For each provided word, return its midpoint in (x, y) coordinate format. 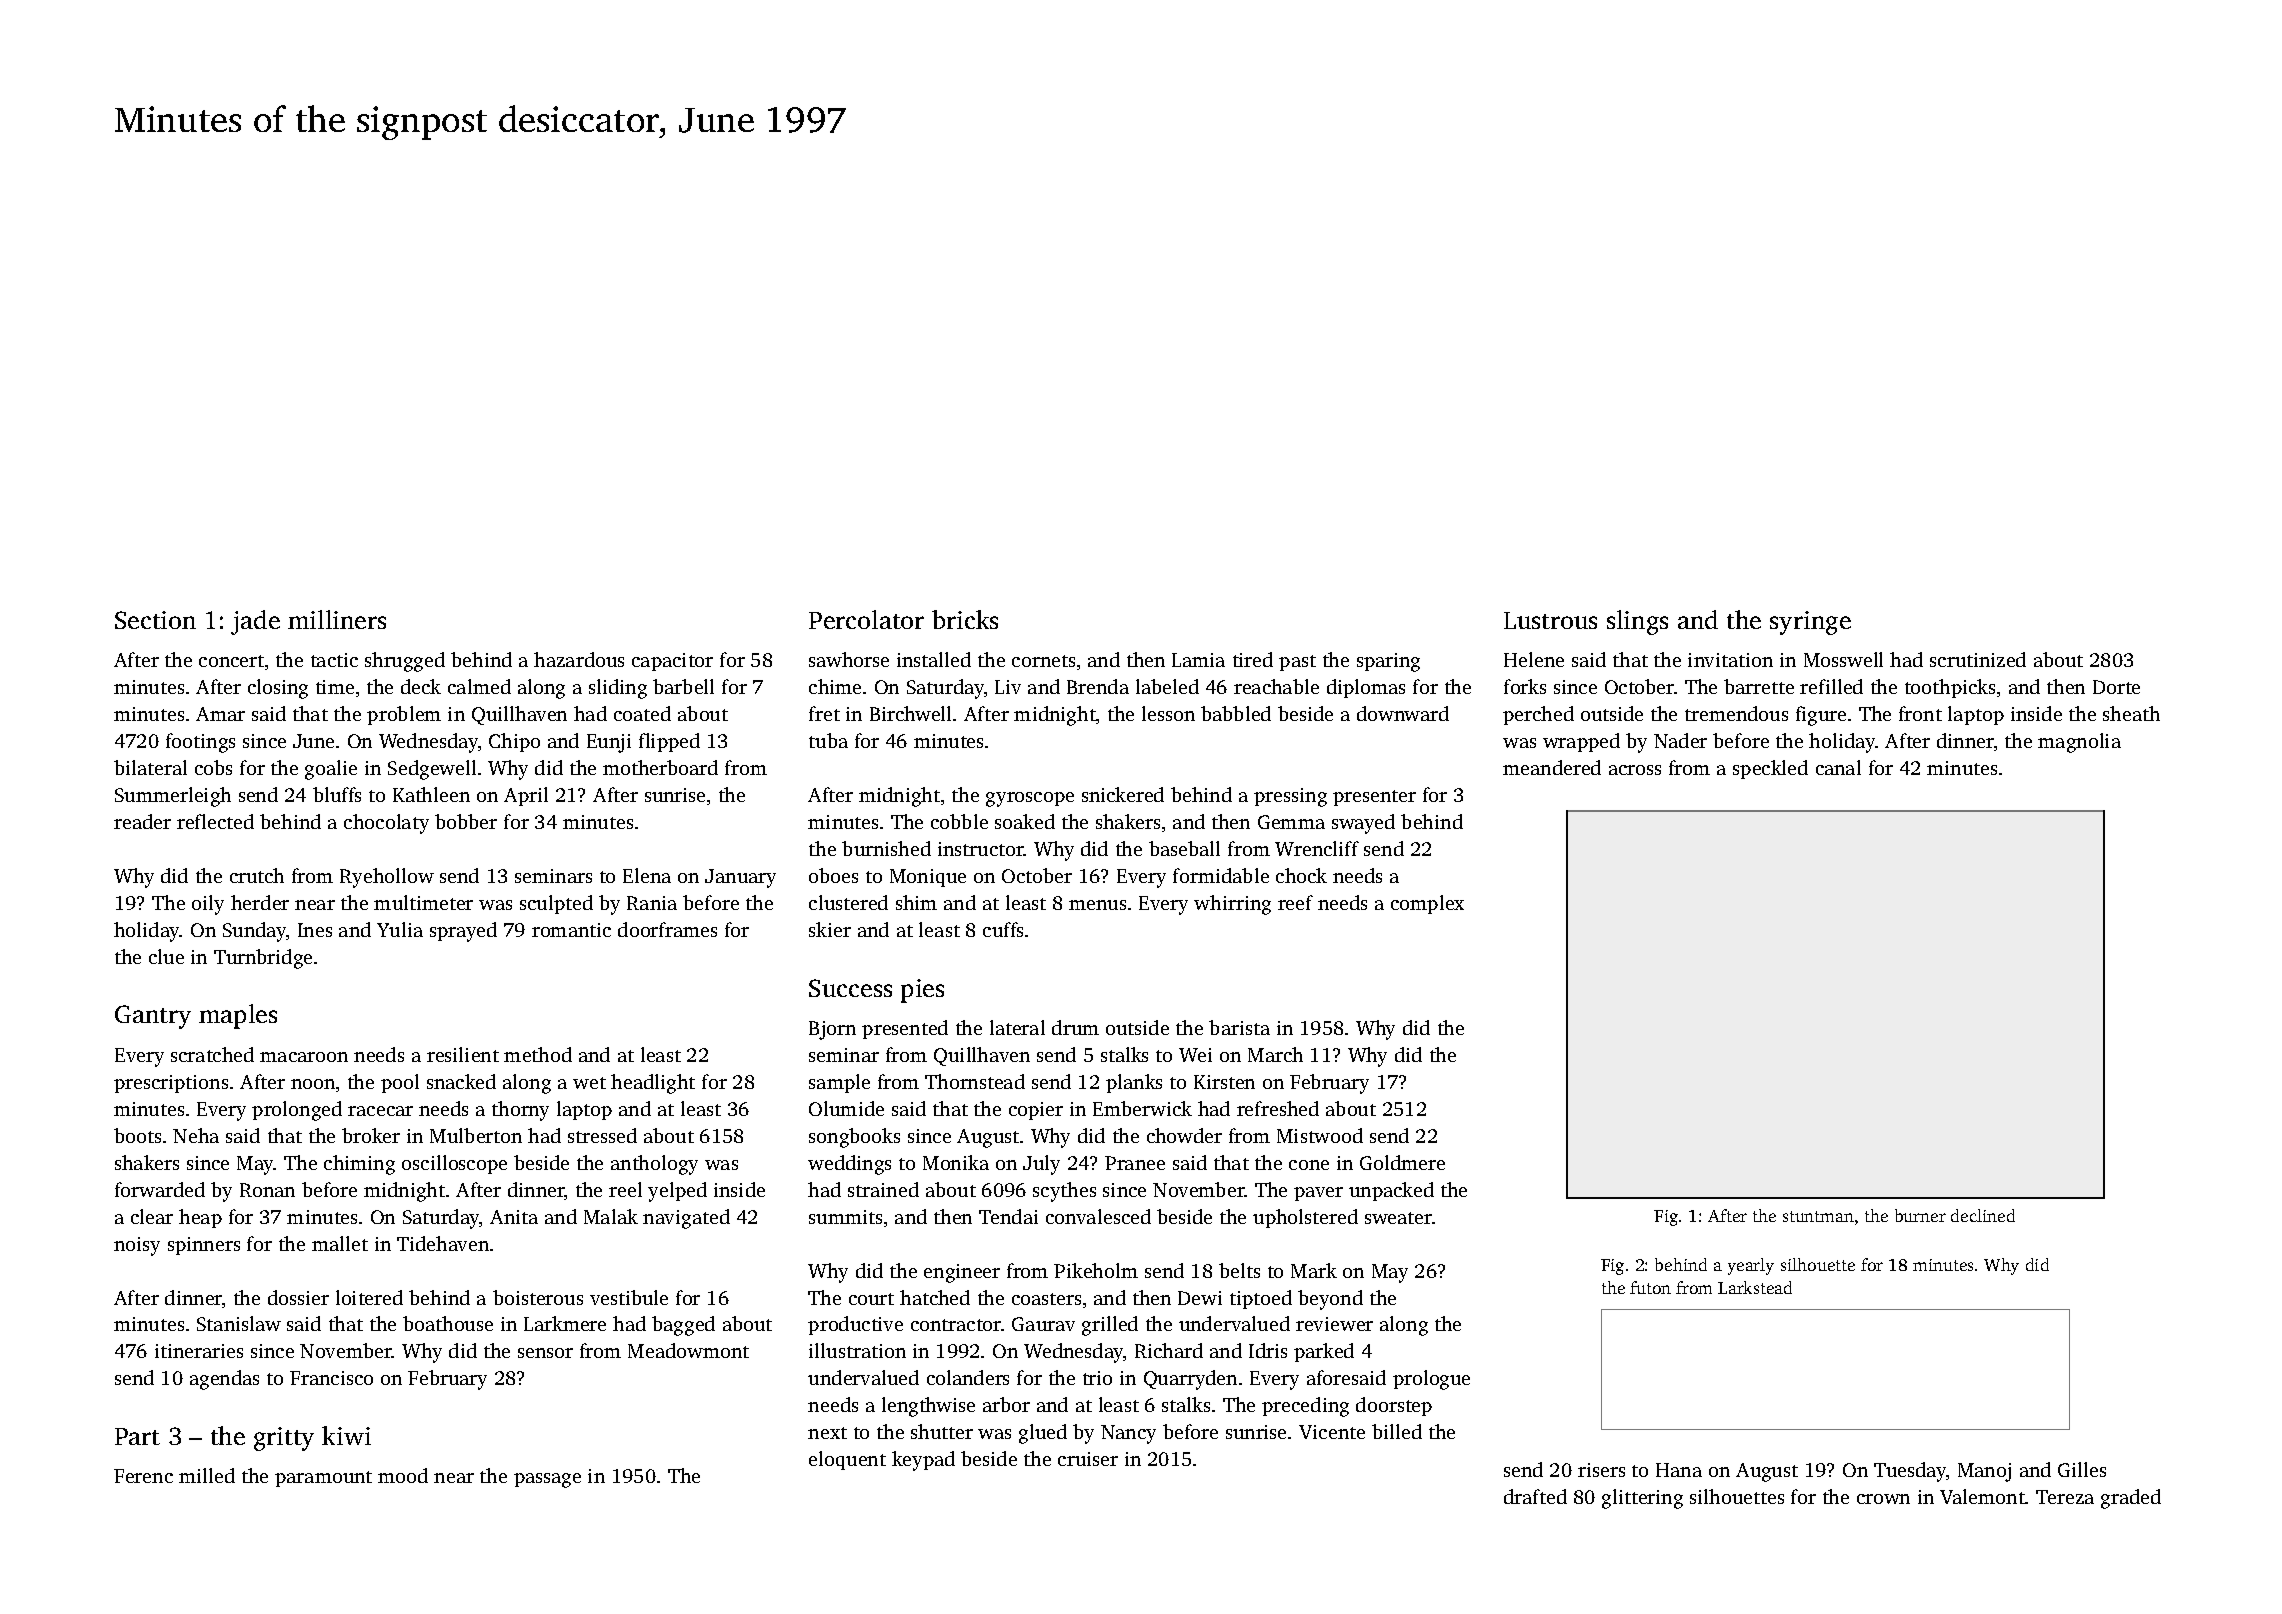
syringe (1810, 623)
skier (830, 929)
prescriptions (171, 1084)
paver (1318, 1194)
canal (1838, 767)
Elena (647, 875)
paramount (323, 1479)
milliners (337, 619)
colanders (968, 1377)
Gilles (2082, 1469)
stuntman (1818, 1216)
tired (1253, 659)
